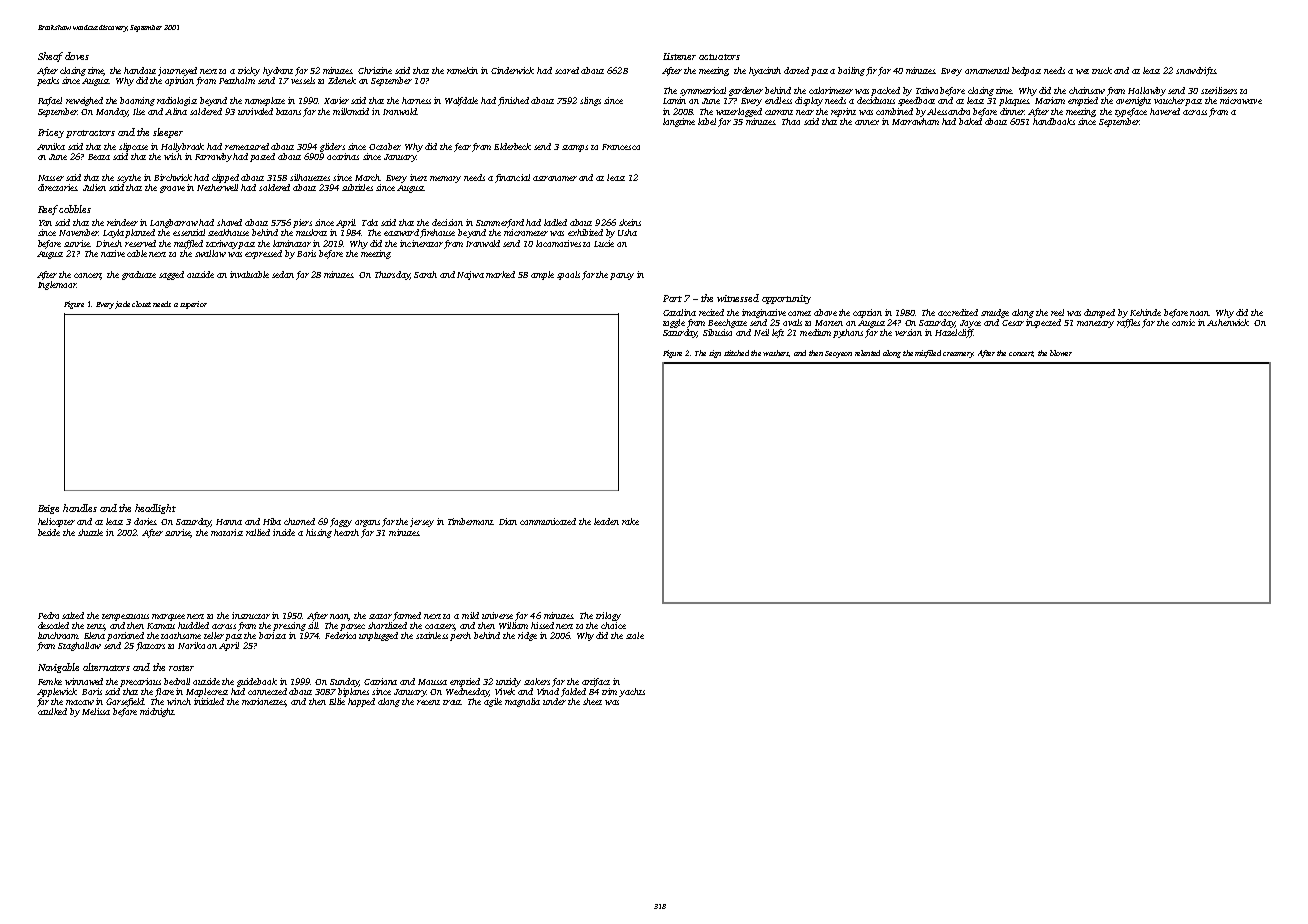  Describe the element at coordinates (630, 222) in the image. I see `skeins` at that location.
